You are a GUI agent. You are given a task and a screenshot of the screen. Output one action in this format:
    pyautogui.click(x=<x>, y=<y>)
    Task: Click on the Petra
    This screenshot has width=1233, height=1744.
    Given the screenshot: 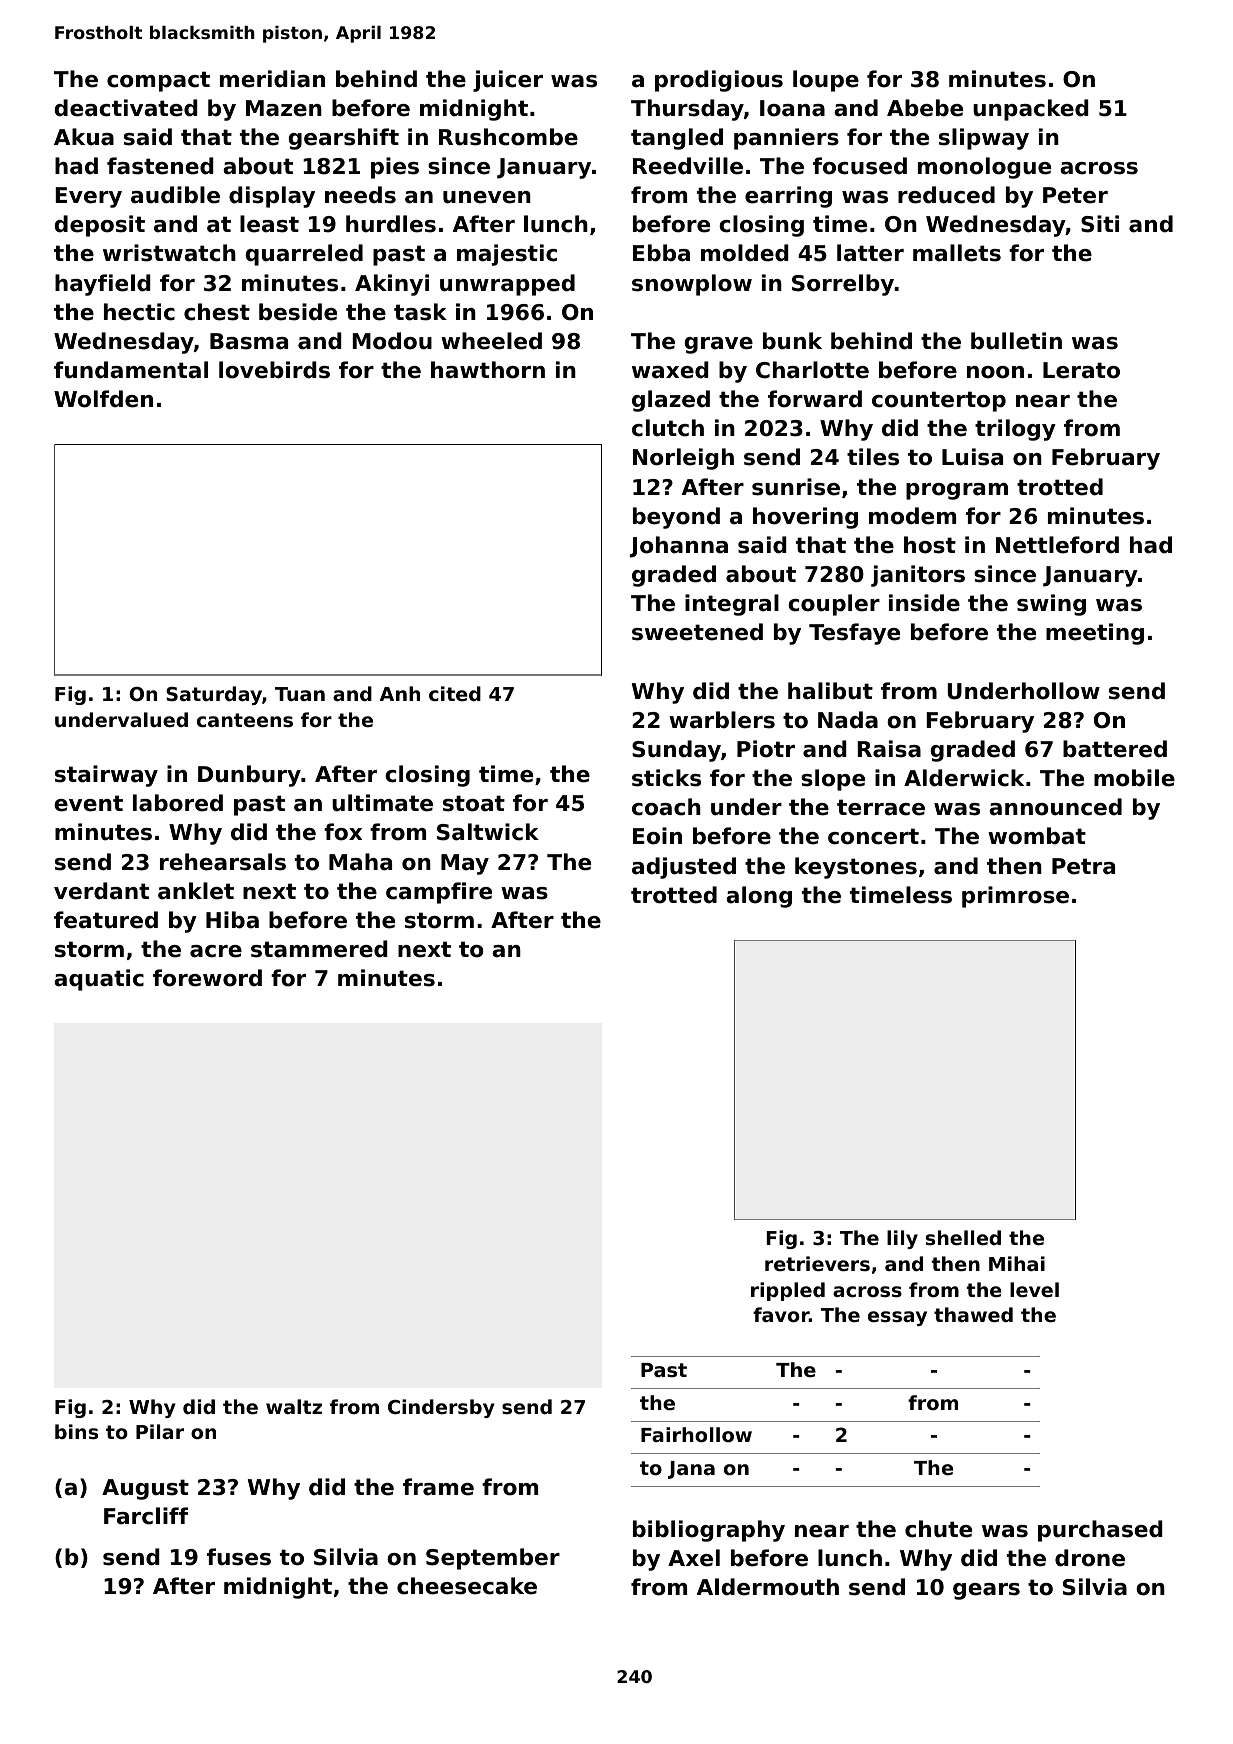 What is the action you would take?
    pyautogui.click(x=1083, y=866)
